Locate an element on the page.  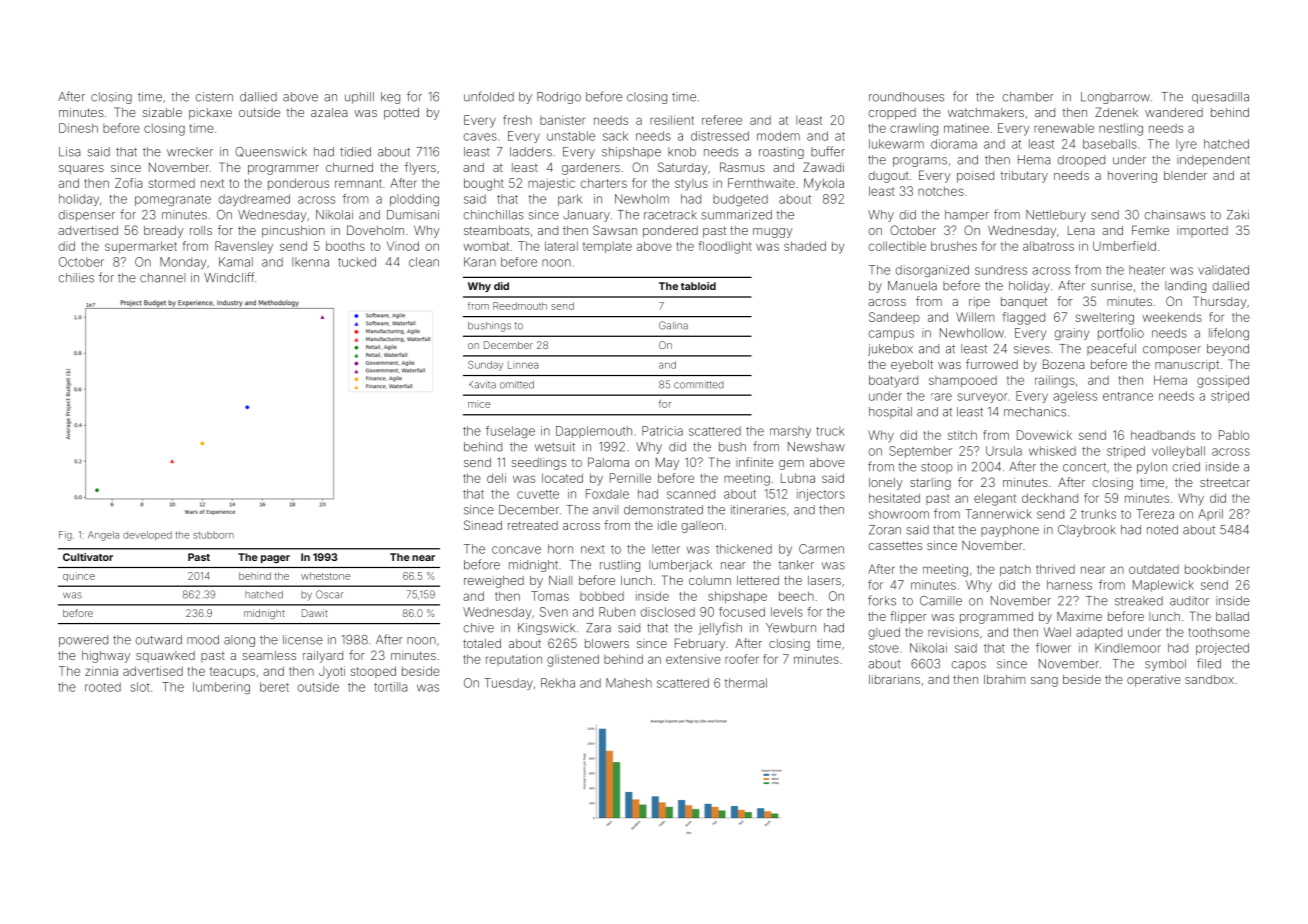
adapted is located at coordinates (1099, 633).
